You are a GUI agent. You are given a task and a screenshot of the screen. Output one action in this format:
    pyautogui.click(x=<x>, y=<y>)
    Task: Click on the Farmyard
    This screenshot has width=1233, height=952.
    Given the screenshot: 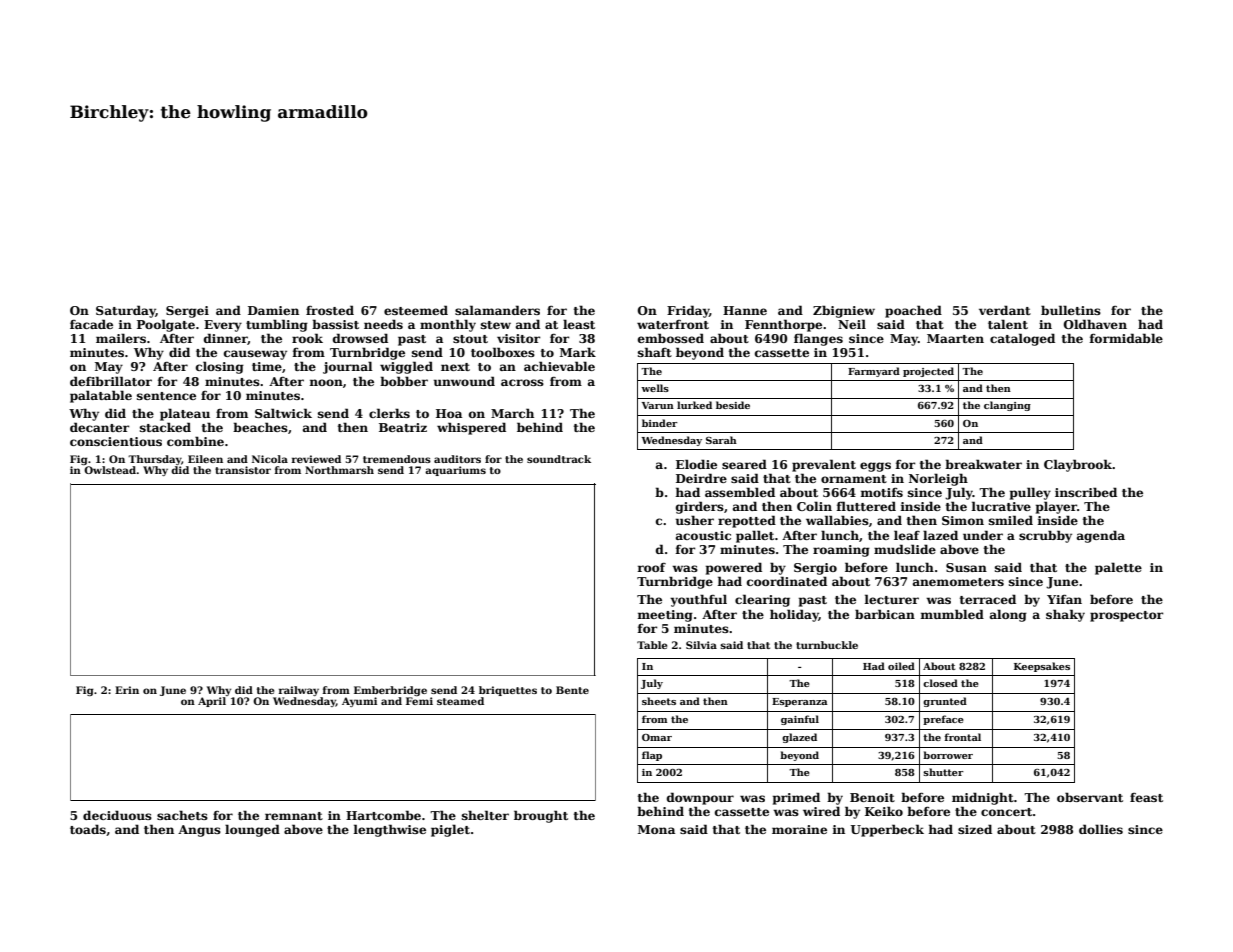 What is the action you would take?
    pyautogui.click(x=874, y=372)
